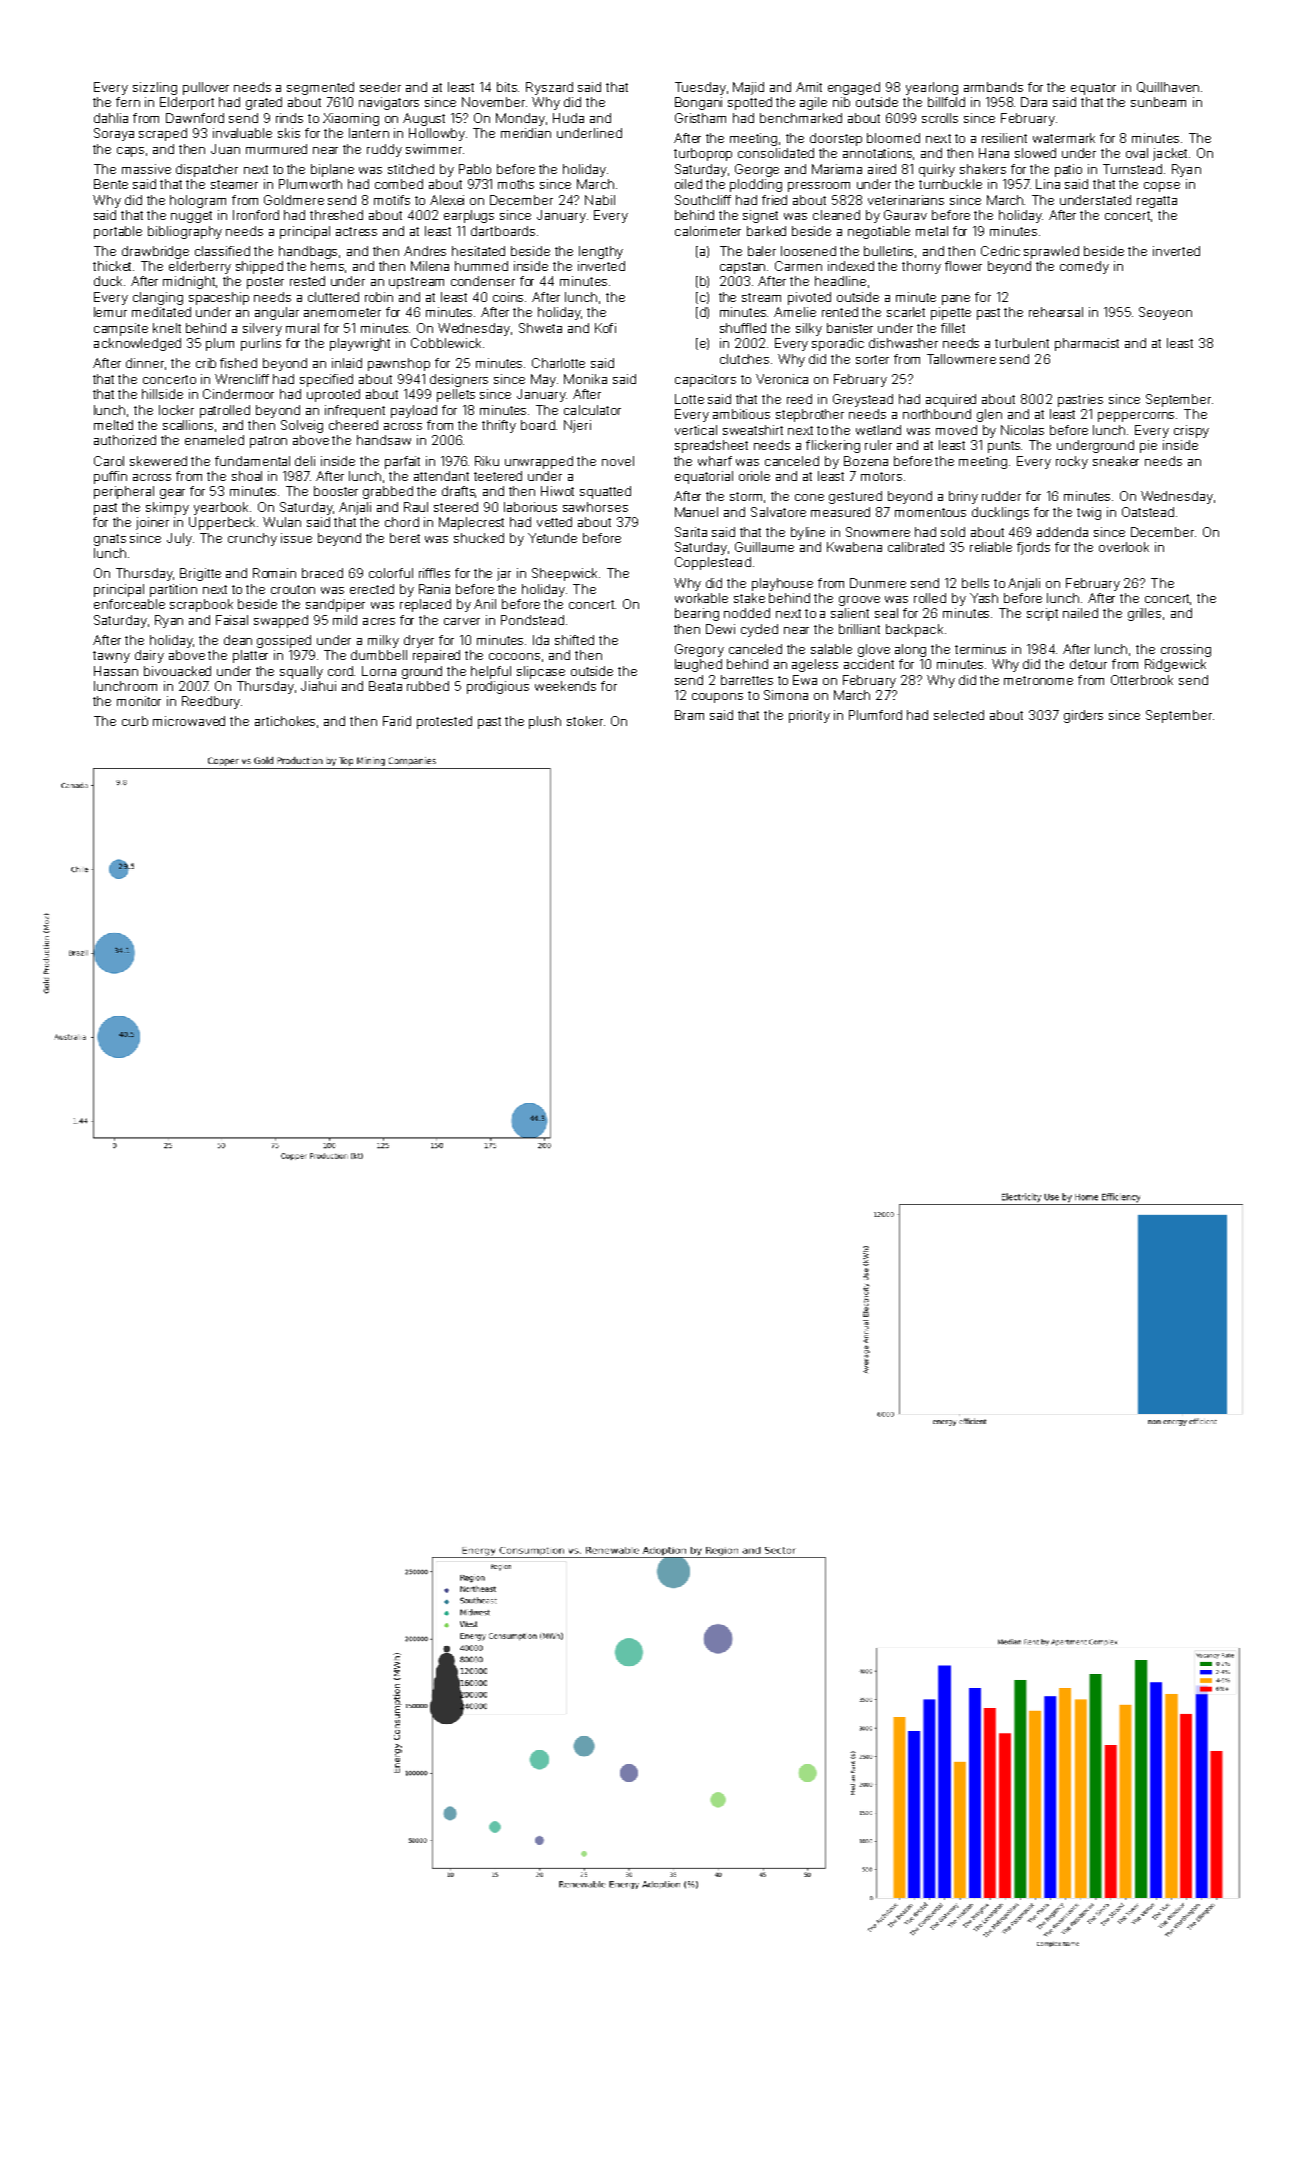 Image resolution: width=1314 pixels, height=2165 pixels. I want to click on overlook, so click(1124, 547).
